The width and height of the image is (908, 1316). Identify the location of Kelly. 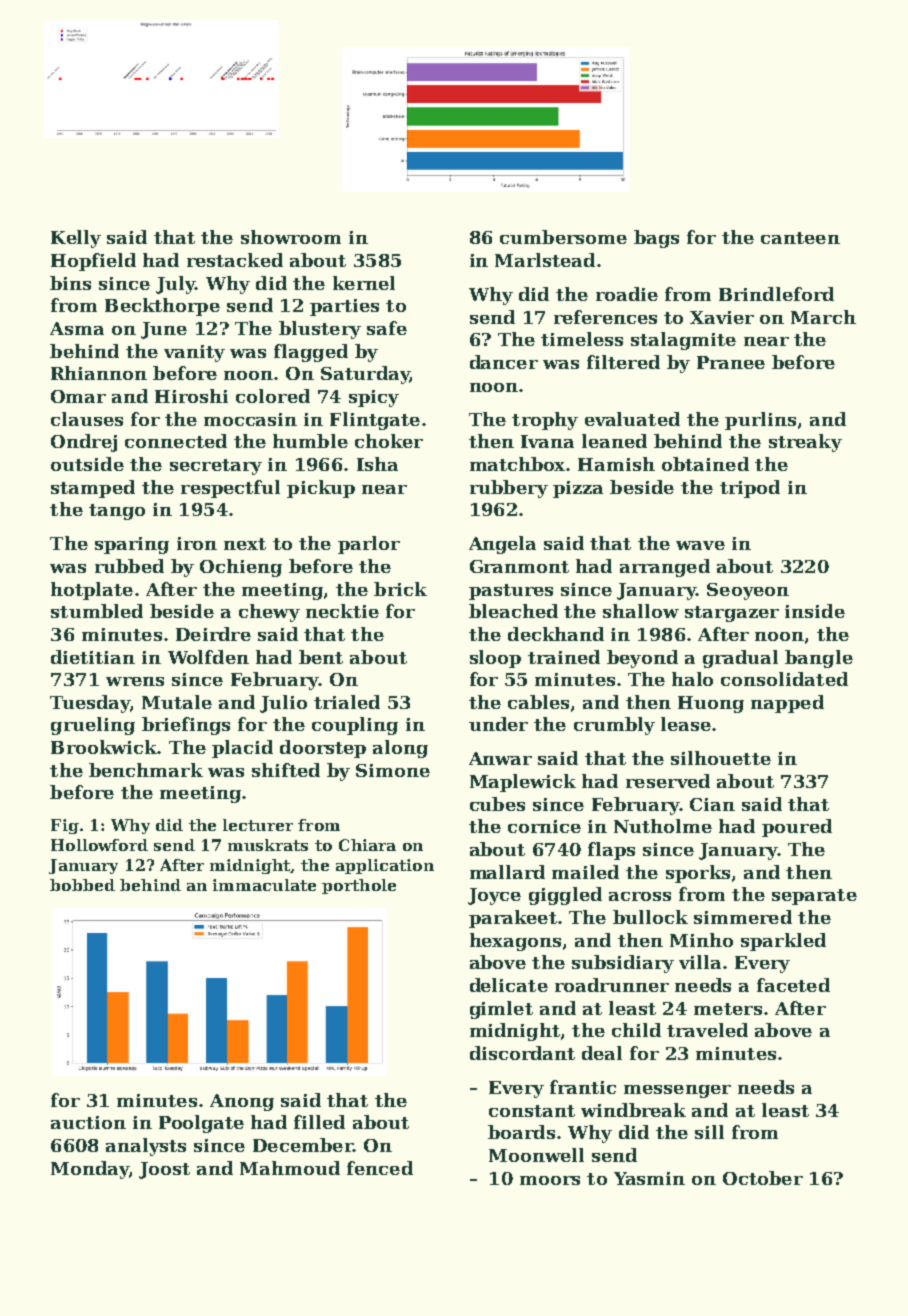
(76, 239).
